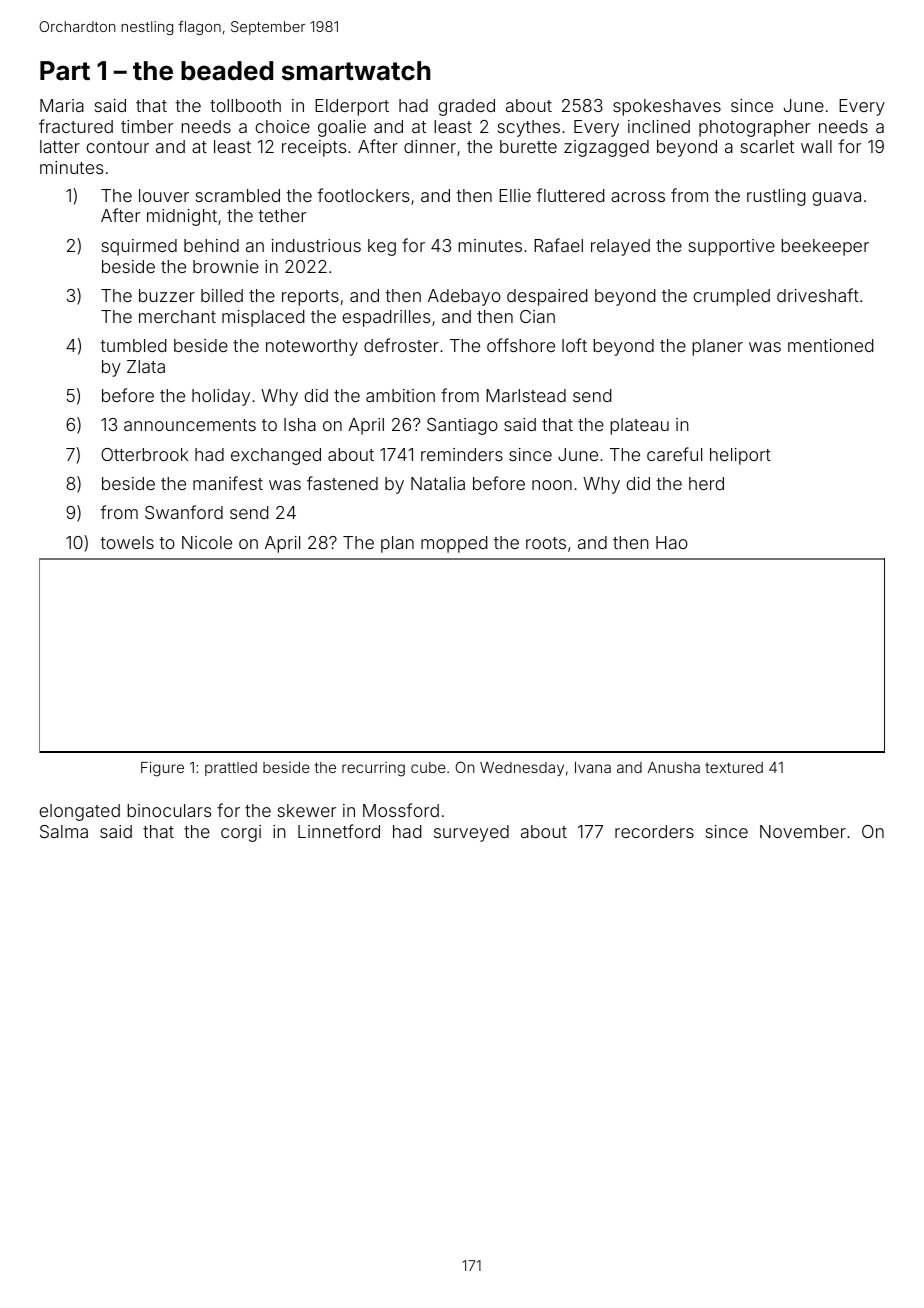  What do you see at coordinates (831, 345) in the page?
I see `mentioned` at bounding box center [831, 345].
